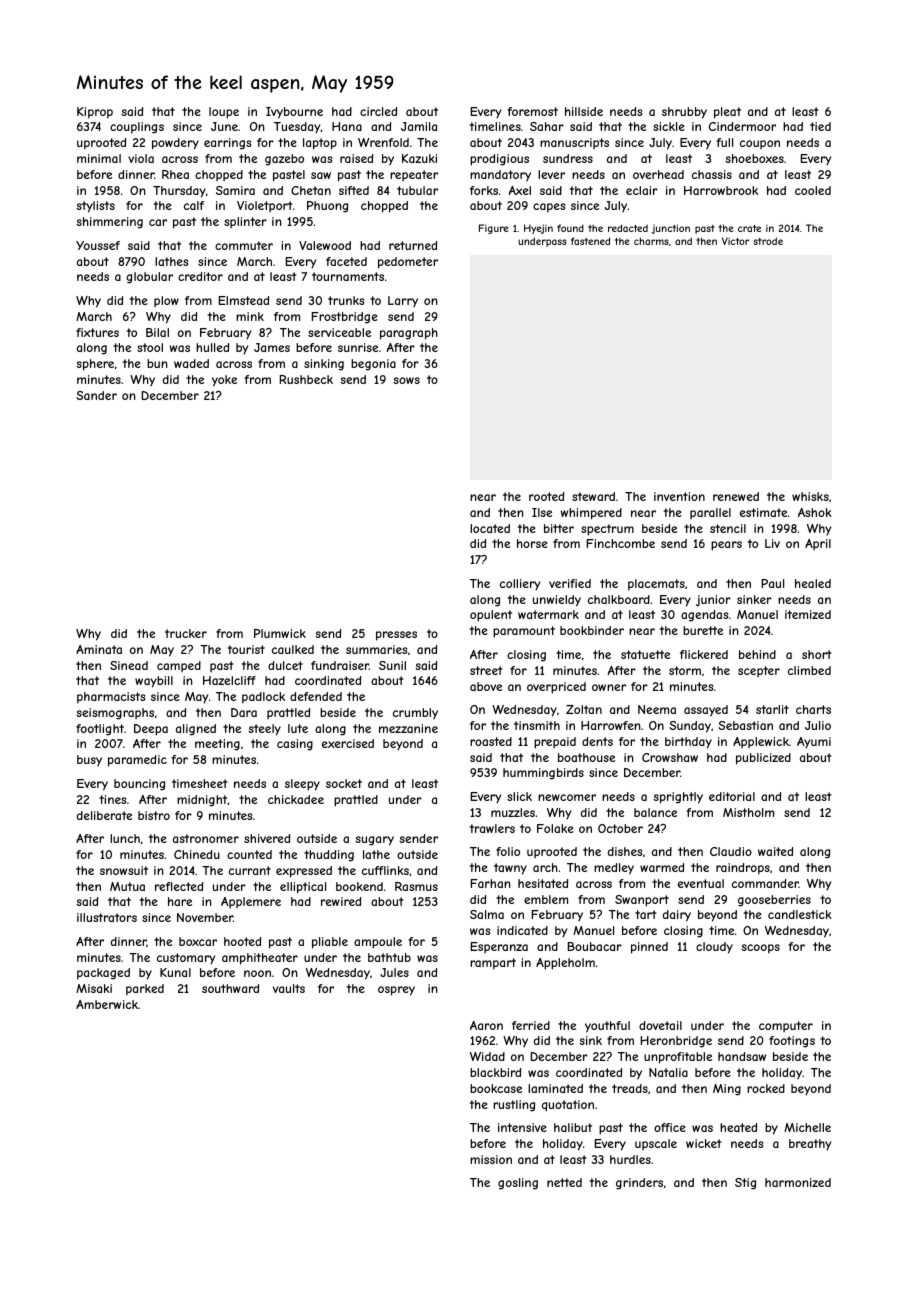 Image resolution: width=908 pixels, height=1316 pixels. I want to click on viola, so click(141, 158).
